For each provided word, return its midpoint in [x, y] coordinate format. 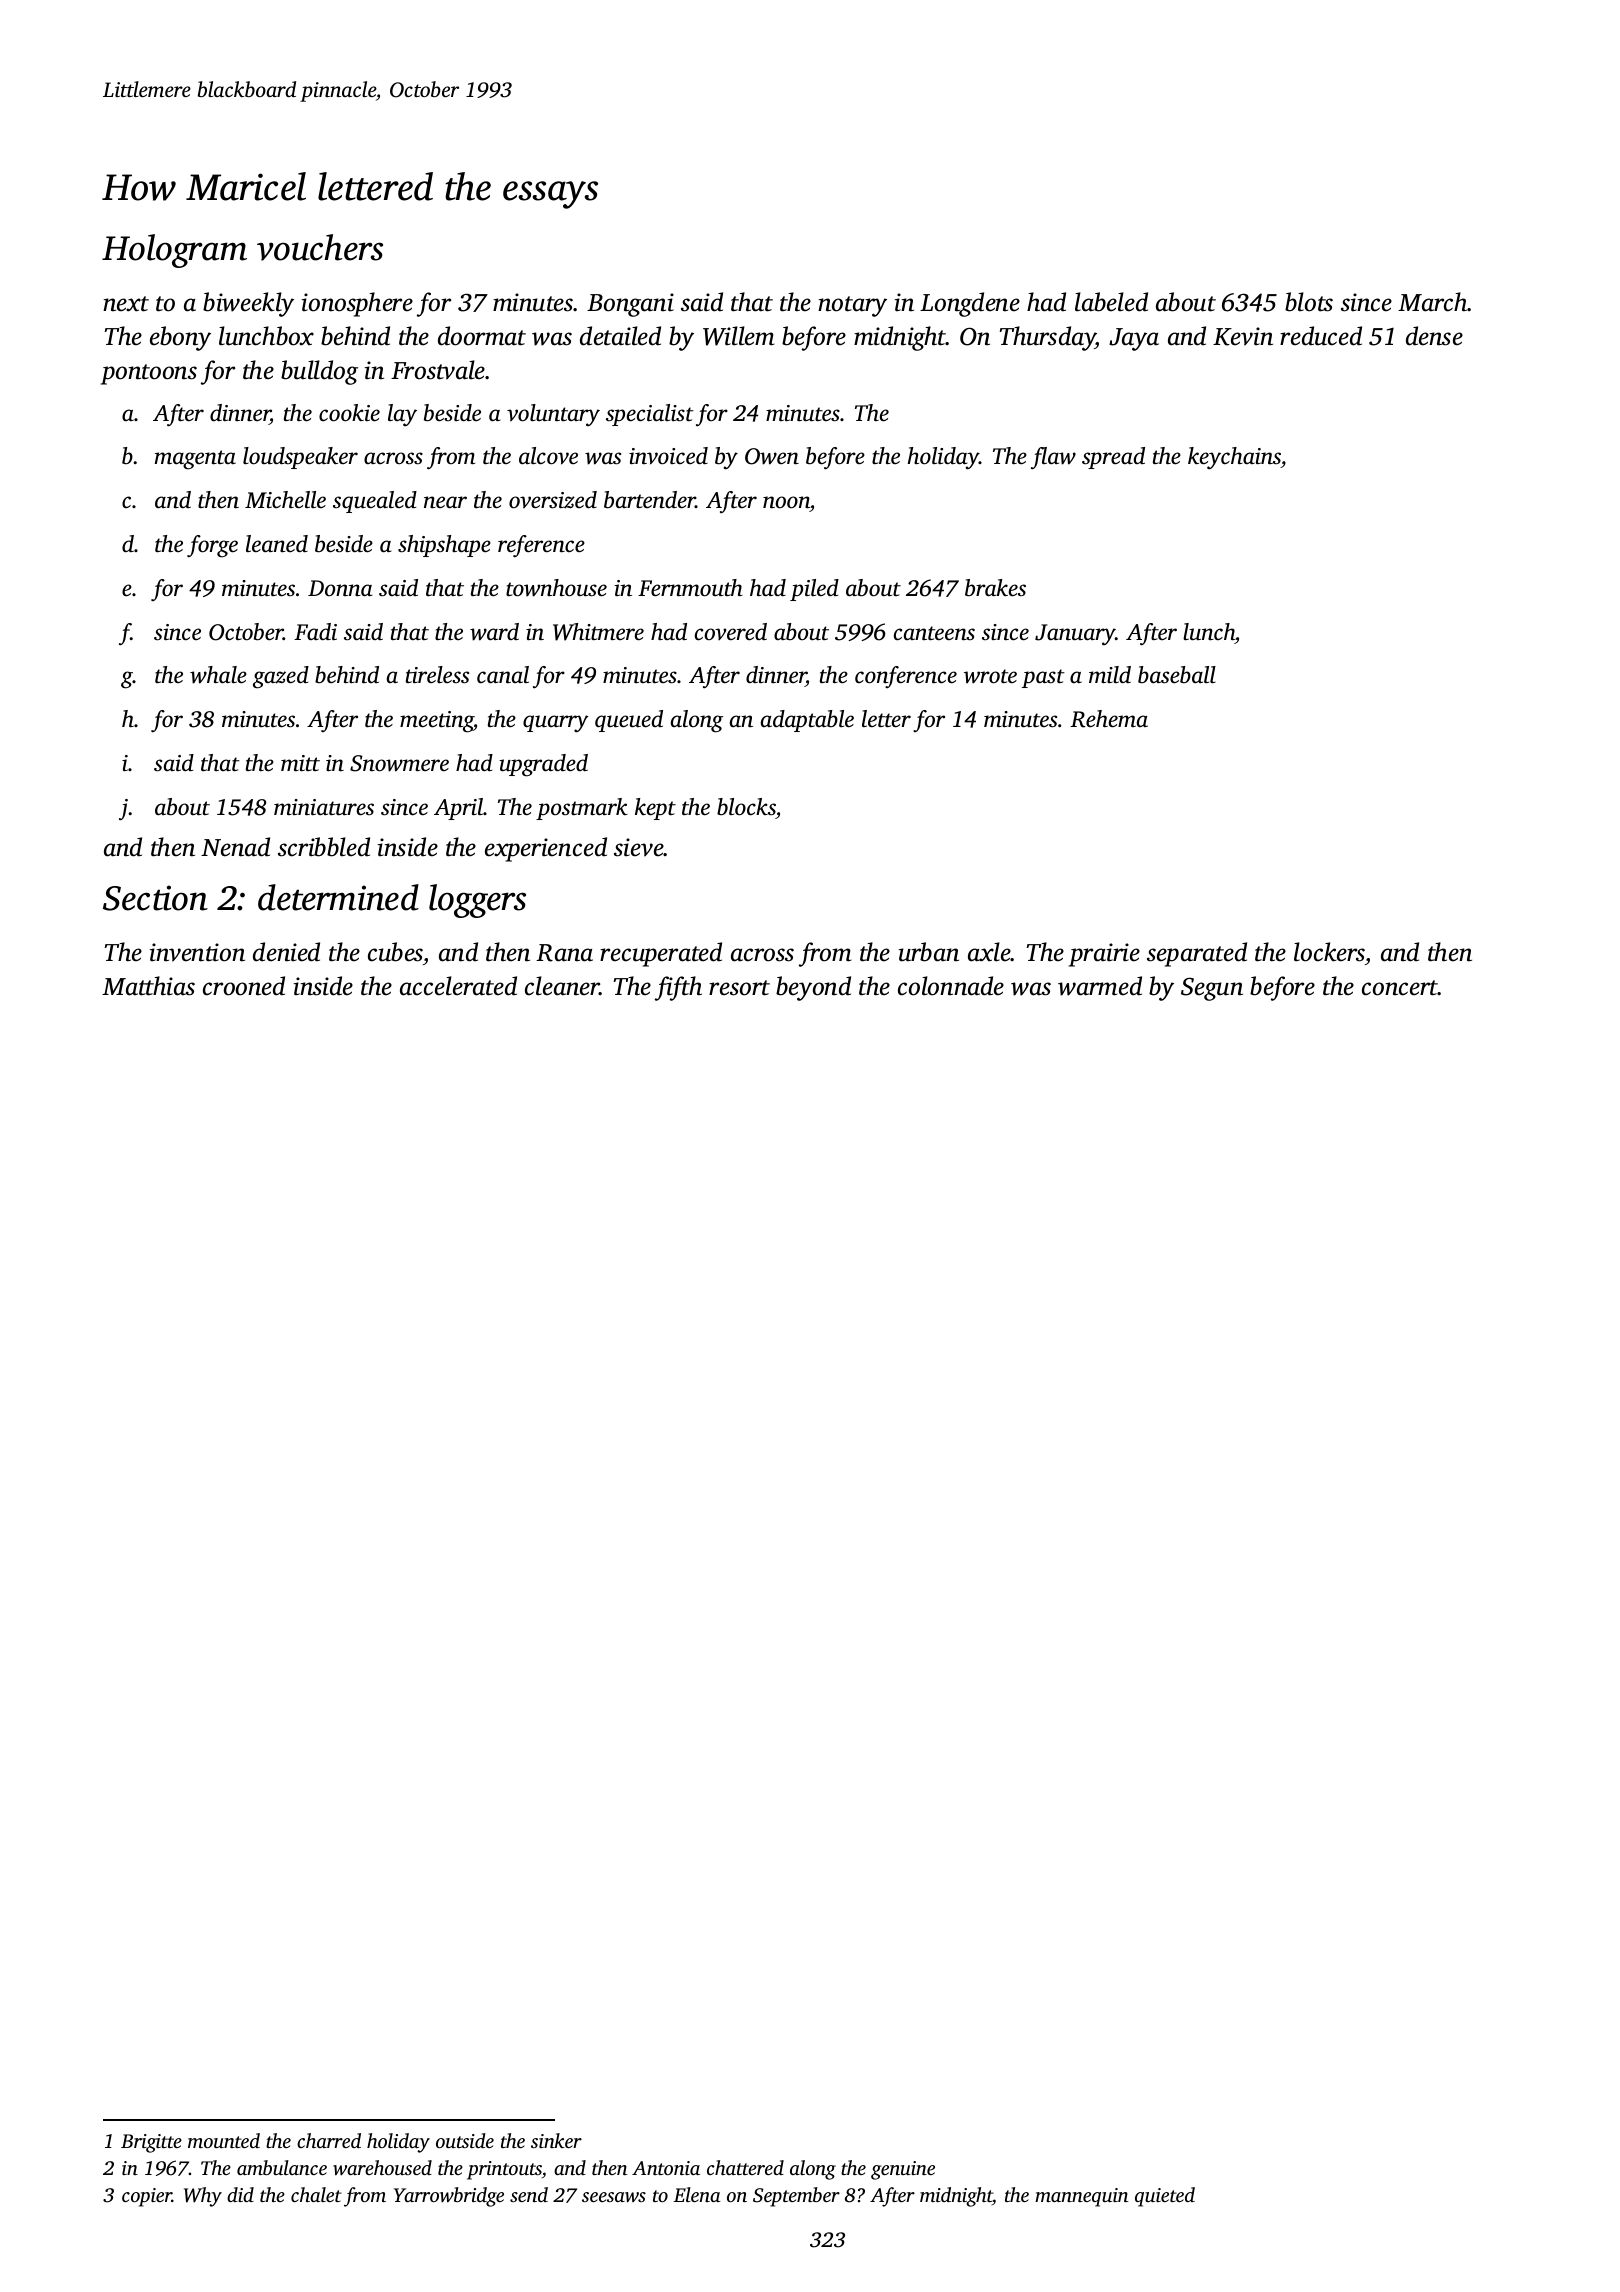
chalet [316, 2194]
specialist [650, 415]
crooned [244, 986]
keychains [1234, 458]
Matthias [148, 986]
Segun [1212, 989]
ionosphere [357, 304]
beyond [813, 988]
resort [739, 988]
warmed [1100, 986]
